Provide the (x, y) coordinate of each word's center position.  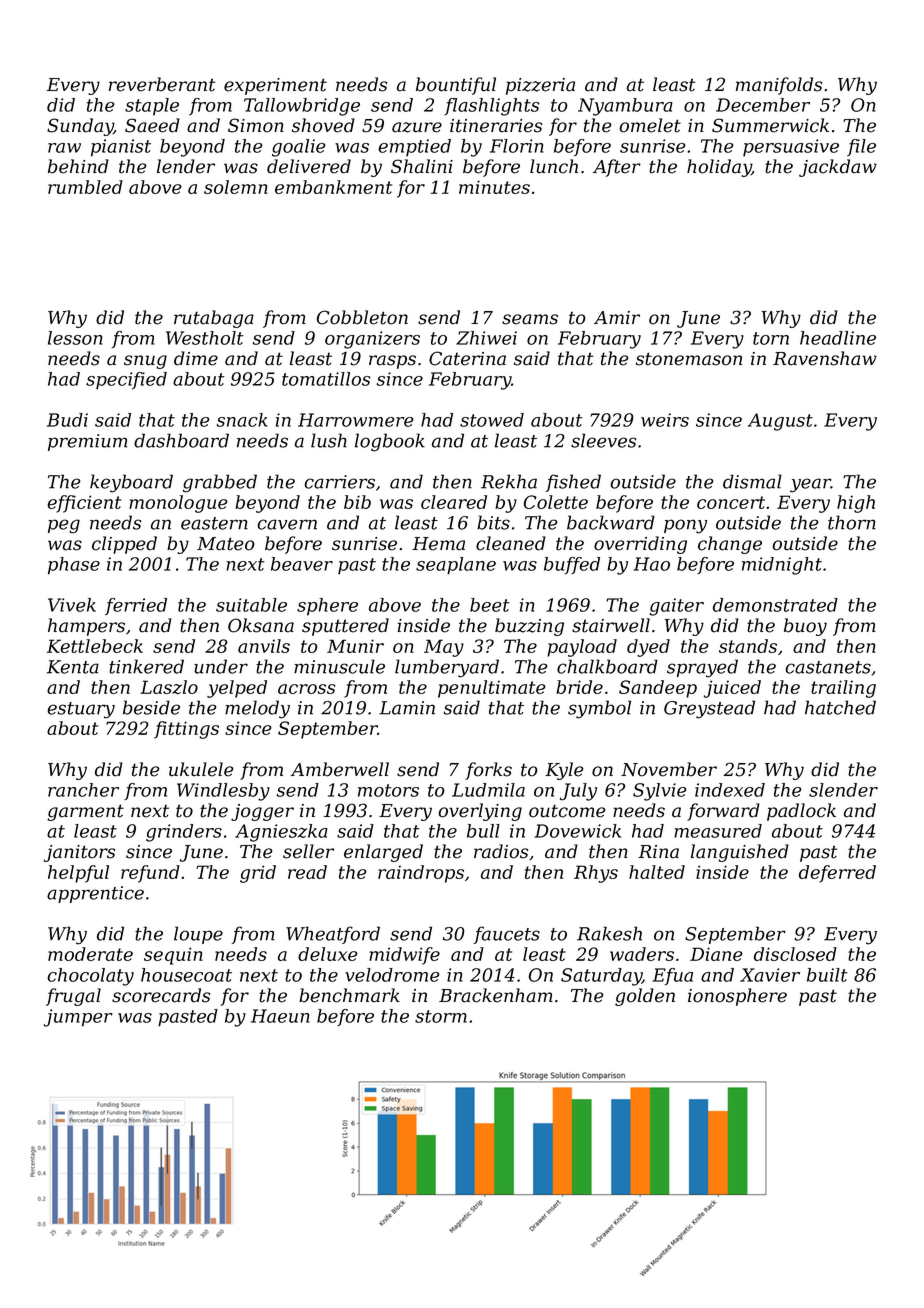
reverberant (162, 84)
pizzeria (540, 86)
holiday (719, 168)
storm (441, 1016)
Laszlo (169, 687)
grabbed (220, 483)
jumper (78, 1018)
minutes (494, 187)
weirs (665, 420)
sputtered (345, 627)
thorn (852, 522)
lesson (75, 338)
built (827, 975)
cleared (454, 502)
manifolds (779, 86)
